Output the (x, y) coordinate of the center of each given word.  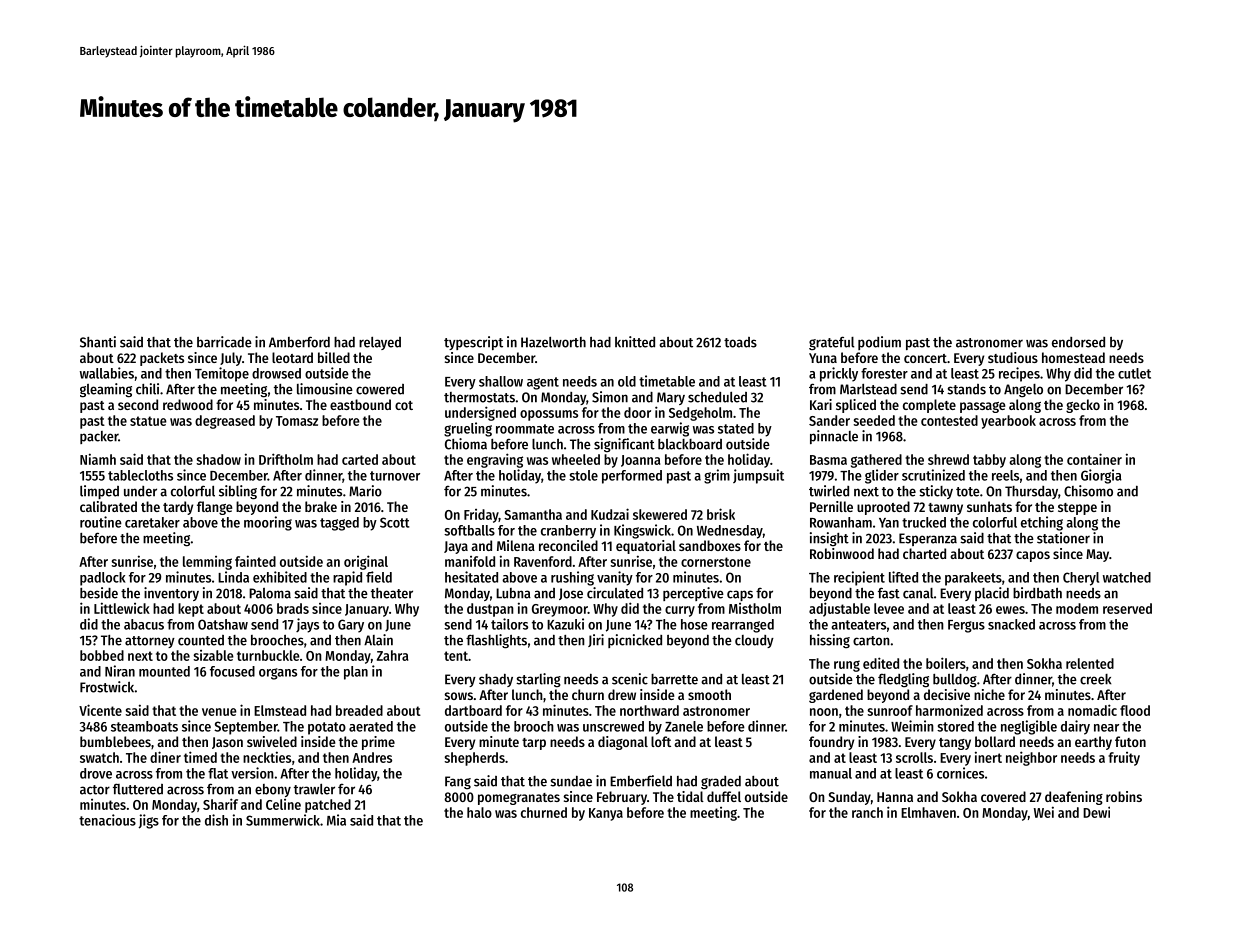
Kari (821, 404)
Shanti (98, 342)
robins (1124, 796)
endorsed (1078, 342)
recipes (1019, 374)
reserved (1127, 608)
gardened (836, 696)
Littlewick (122, 608)
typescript (473, 343)
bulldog (955, 681)
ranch (867, 812)
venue (219, 712)
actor (95, 790)
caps (740, 595)
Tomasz (297, 421)
